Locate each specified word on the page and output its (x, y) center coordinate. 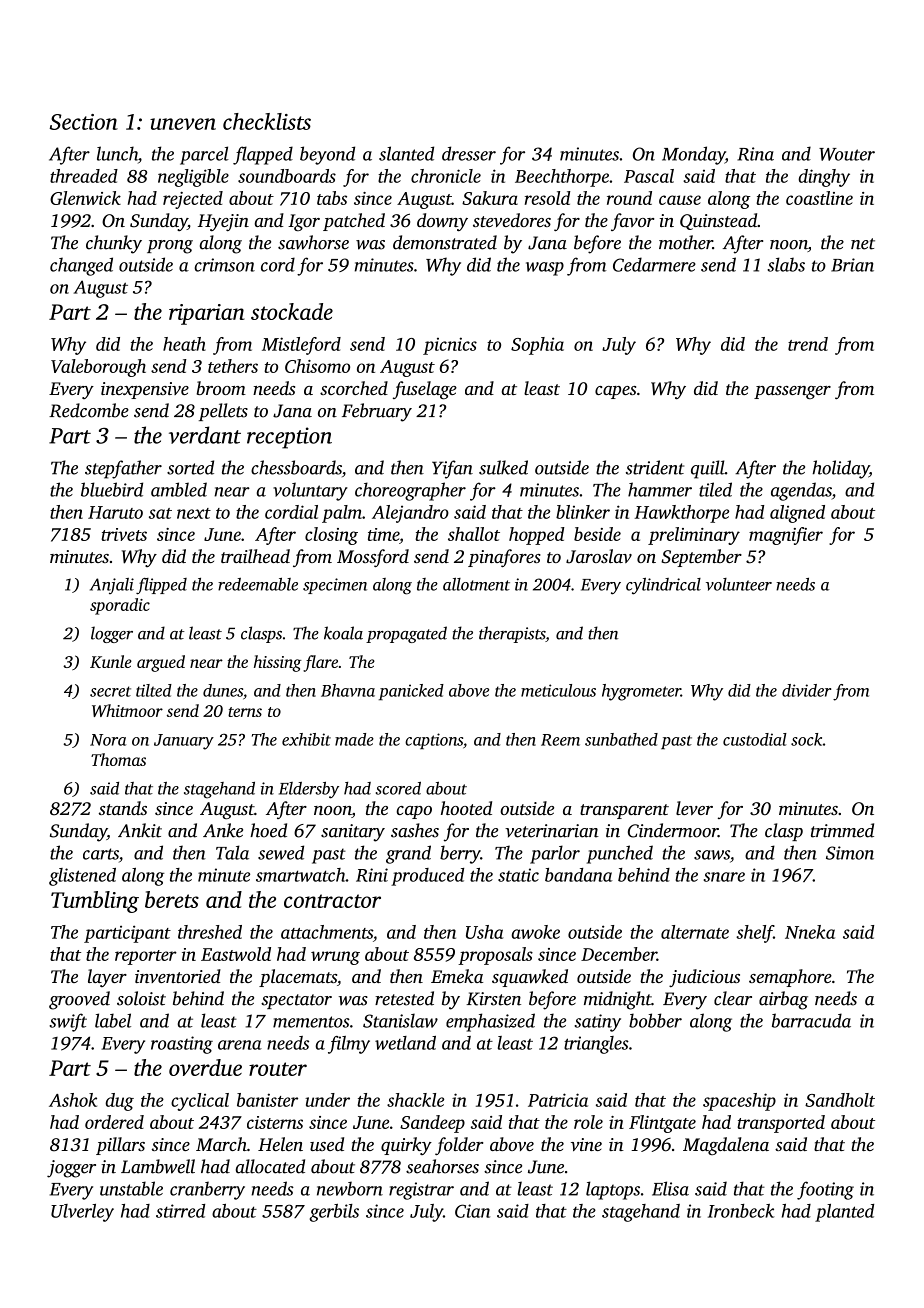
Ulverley (82, 1213)
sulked (503, 467)
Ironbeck (741, 1211)
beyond (327, 155)
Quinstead (718, 221)
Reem (560, 740)
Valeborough (98, 368)
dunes (223, 690)
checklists (267, 121)
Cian (472, 1211)
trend (808, 344)
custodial (755, 739)
